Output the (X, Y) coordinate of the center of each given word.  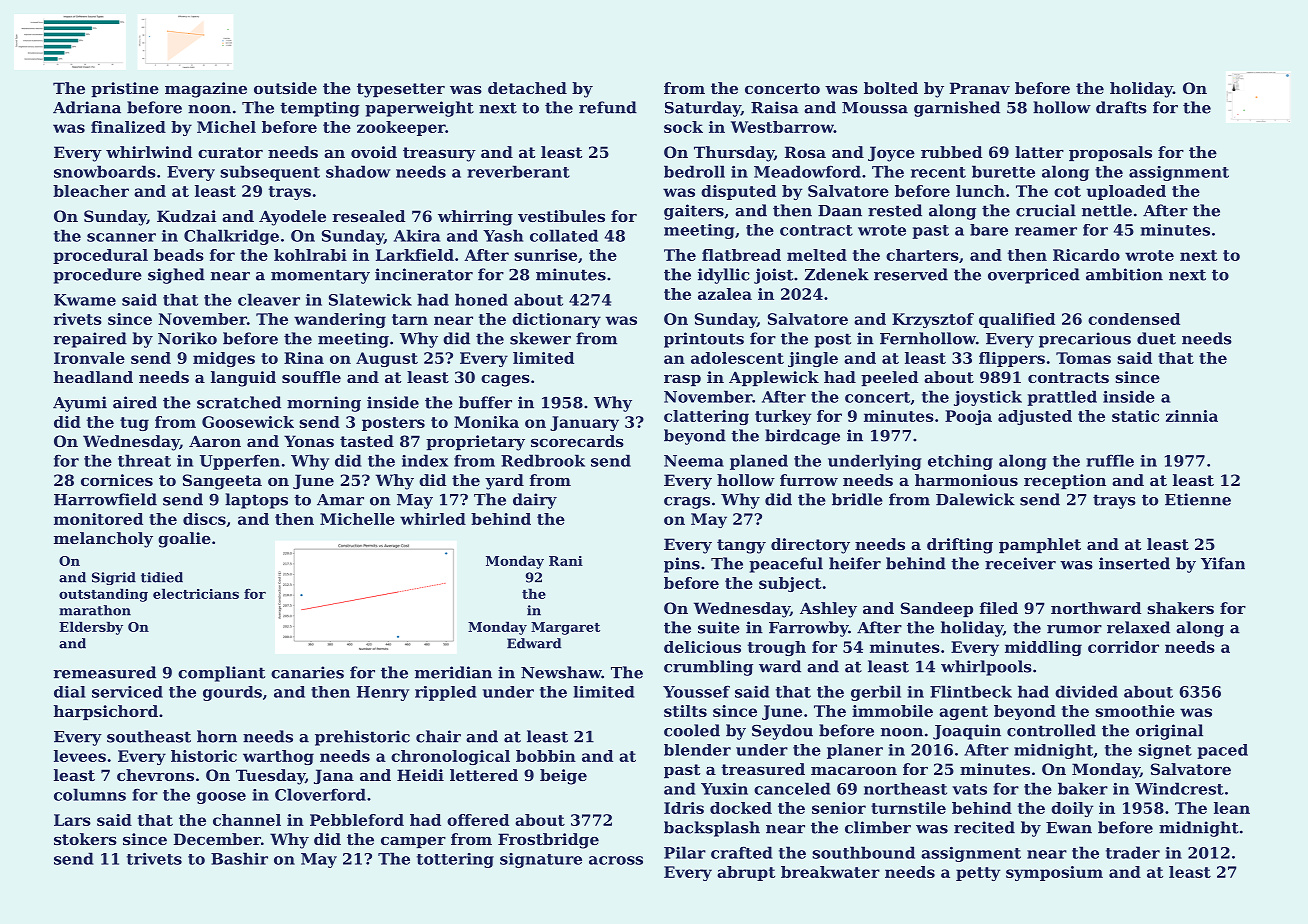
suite (719, 627)
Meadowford (807, 171)
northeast (905, 788)
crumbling (708, 668)
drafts (1121, 107)
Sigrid (114, 578)
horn (217, 736)
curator (230, 152)
